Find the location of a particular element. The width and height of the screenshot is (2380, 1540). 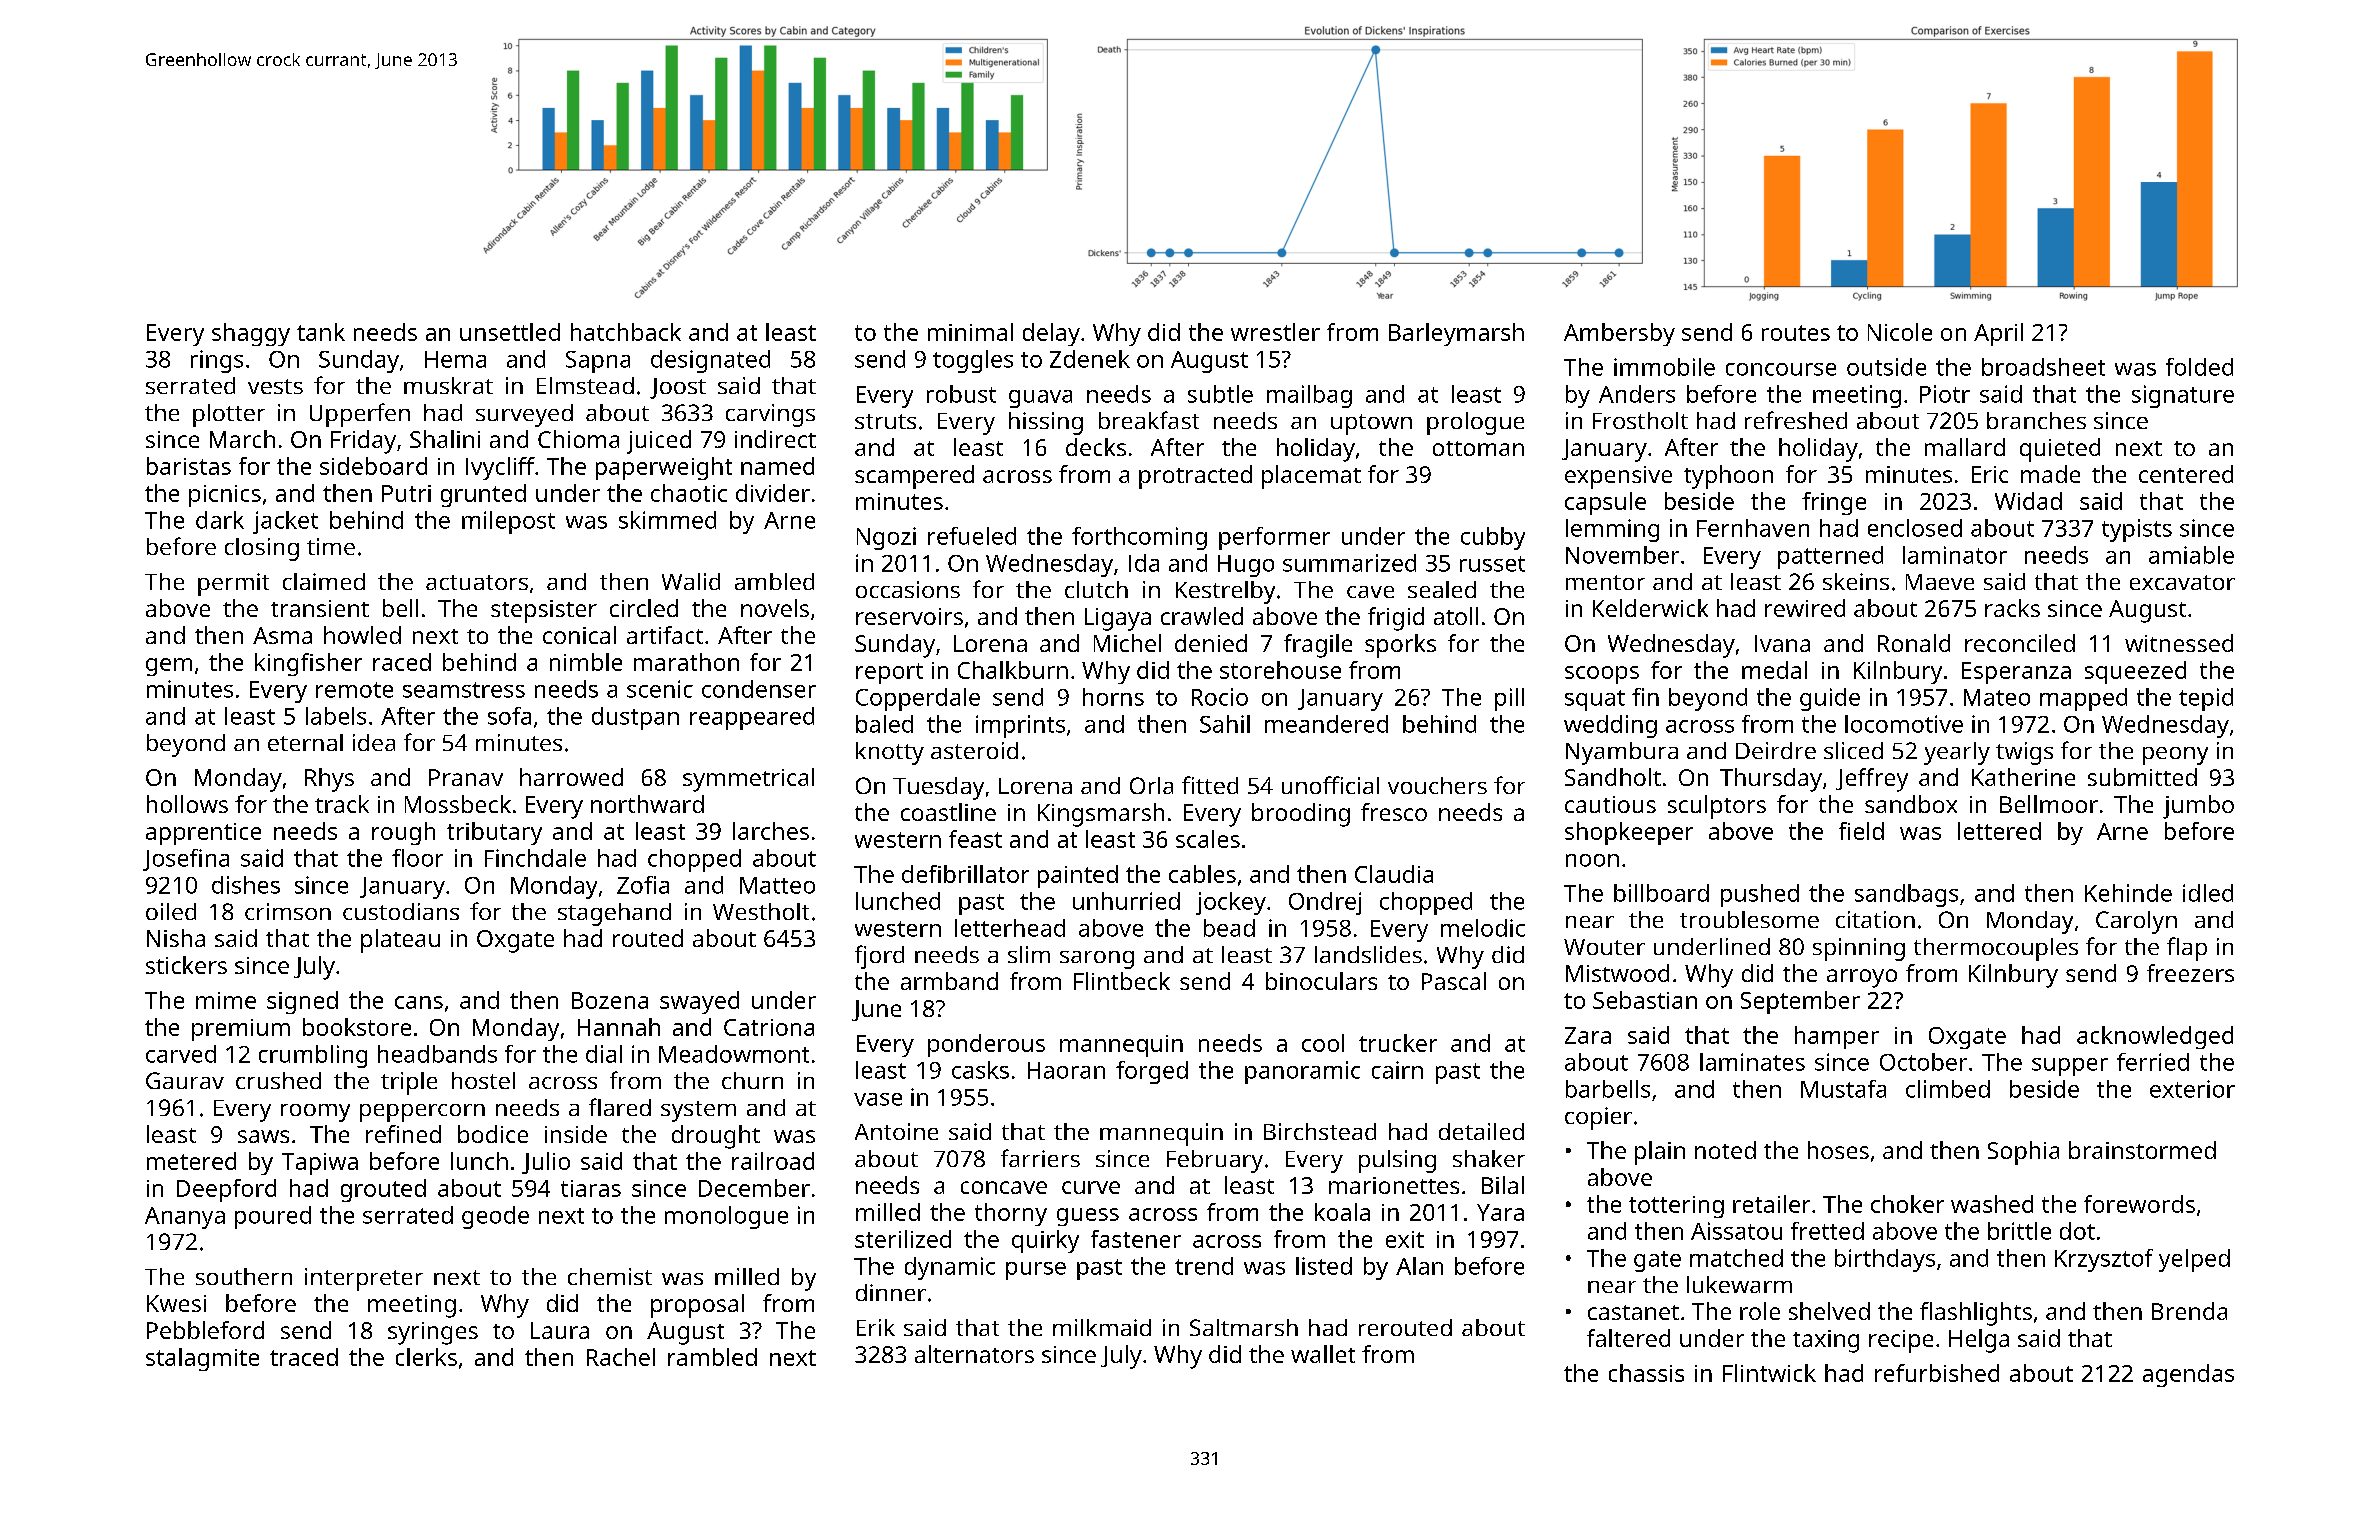

arroyo is located at coordinates (1862, 978).
